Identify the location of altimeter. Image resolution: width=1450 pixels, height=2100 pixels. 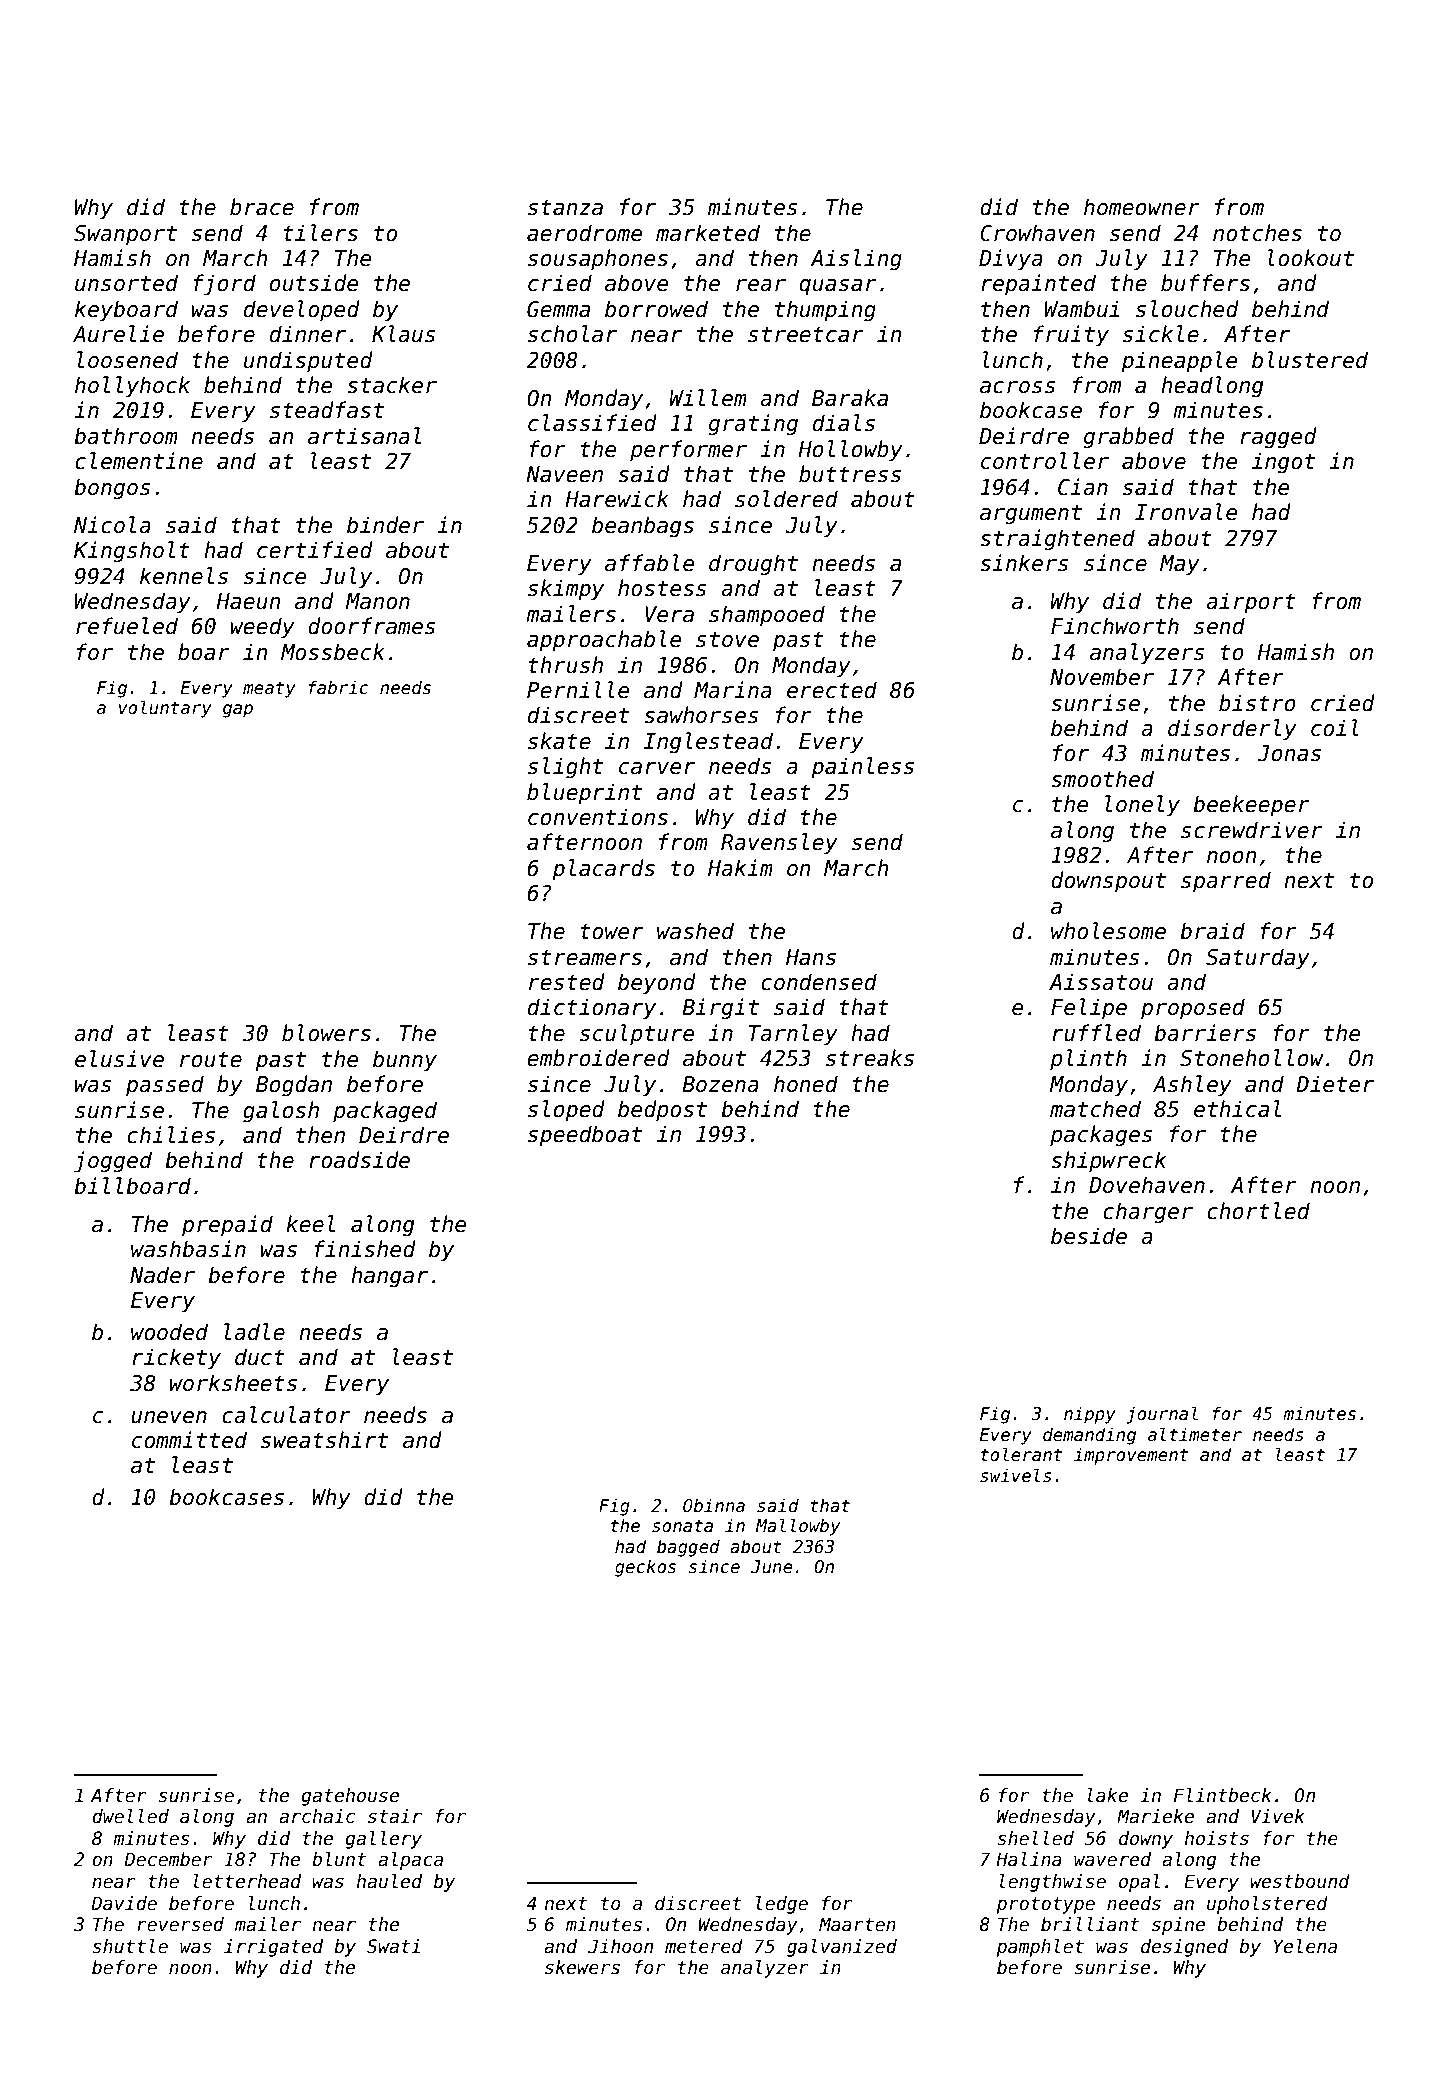
(1195, 1434).
